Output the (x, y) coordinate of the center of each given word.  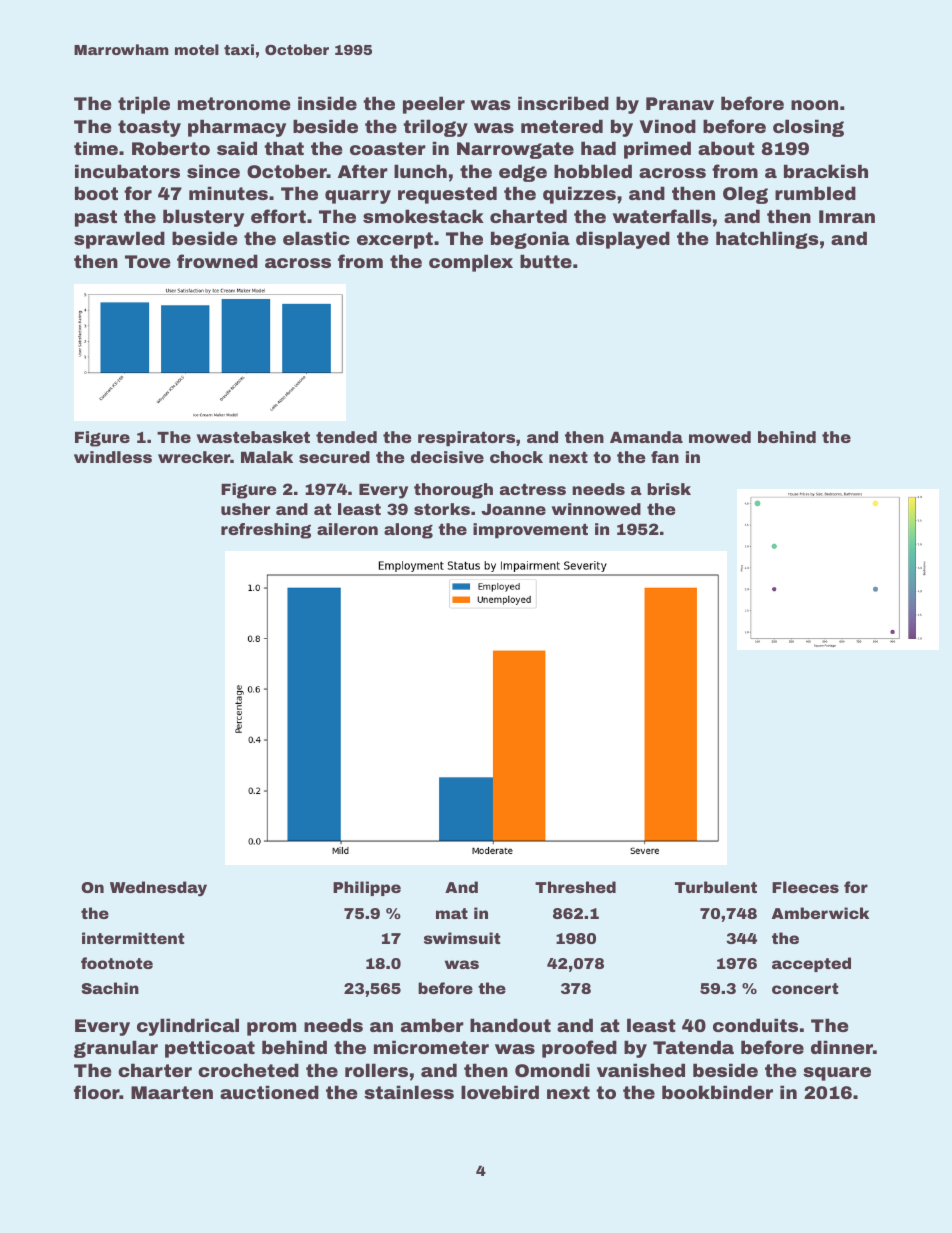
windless (113, 457)
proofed (579, 1049)
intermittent (133, 938)
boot (96, 193)
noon (814, 105)
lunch (420, 171)
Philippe (367, 888)
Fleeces (805, 887)
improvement (530, 530)
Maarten (172, 1092)
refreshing (266, 531)
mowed (720, 437)
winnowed (596, 509)
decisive (447, 457)
